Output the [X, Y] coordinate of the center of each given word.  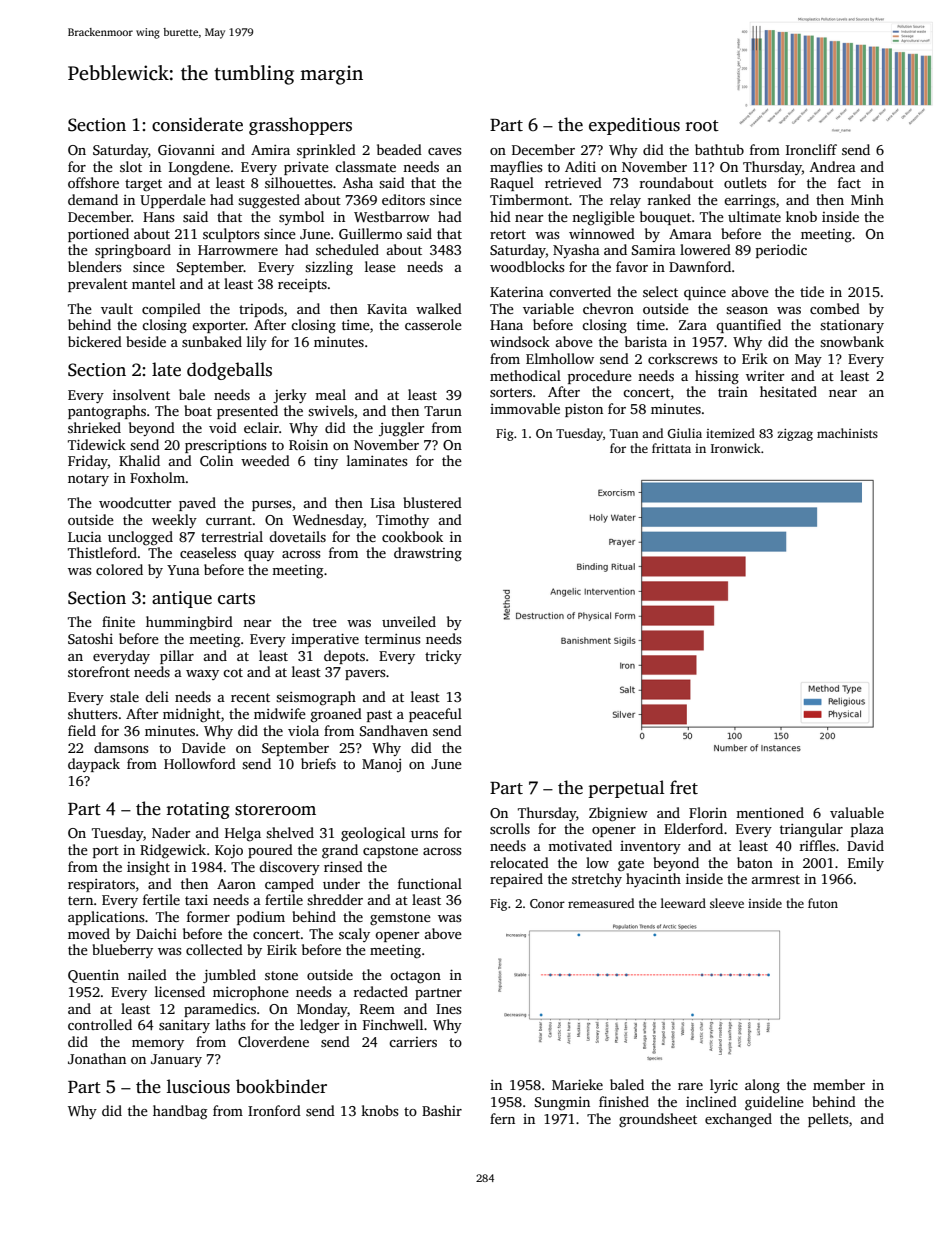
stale [124, 696]
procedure [600, 377]
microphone [251, 993]
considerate [197, 124]
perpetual [626, 789]
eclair [261, 427]
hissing [717, 377]
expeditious [634, 126]
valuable [857, 812]
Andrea [833, 166]
